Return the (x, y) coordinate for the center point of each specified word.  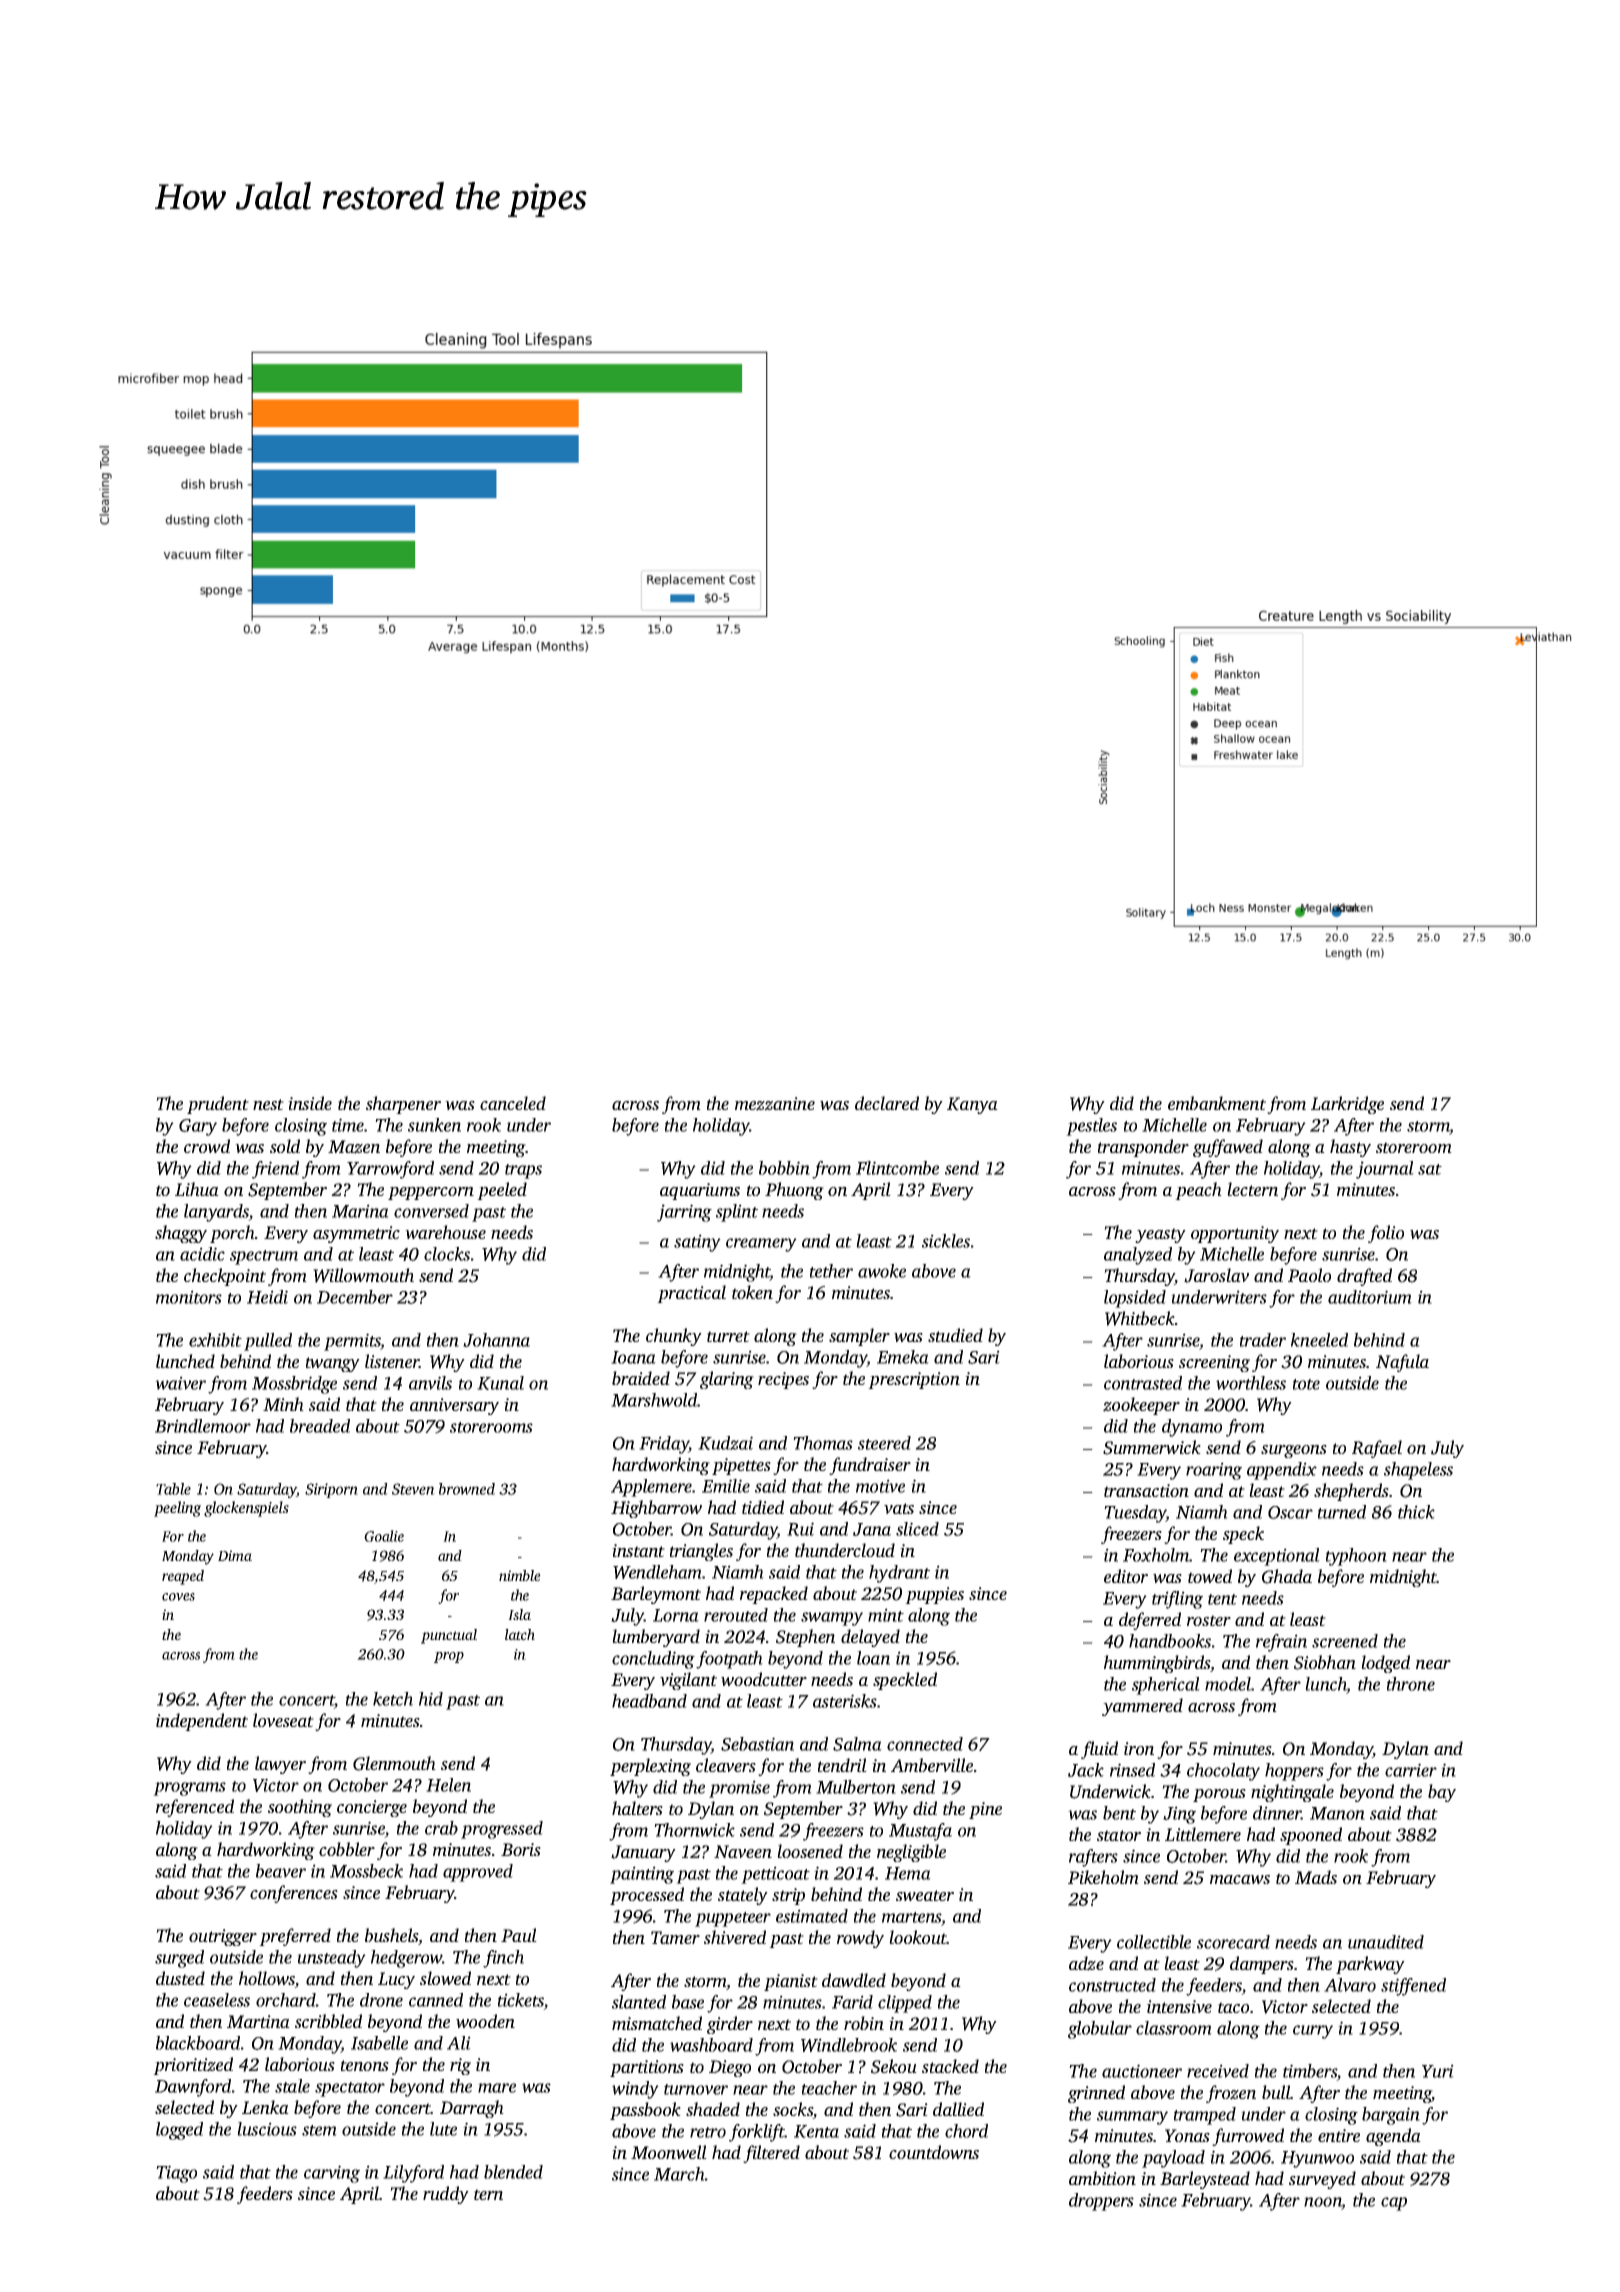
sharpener (403, 1105)
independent (202, 1722)
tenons (365, 2065)
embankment (1217, 1103)
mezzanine (775, 1104)
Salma (857, 1744)
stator (1119, 1835)
